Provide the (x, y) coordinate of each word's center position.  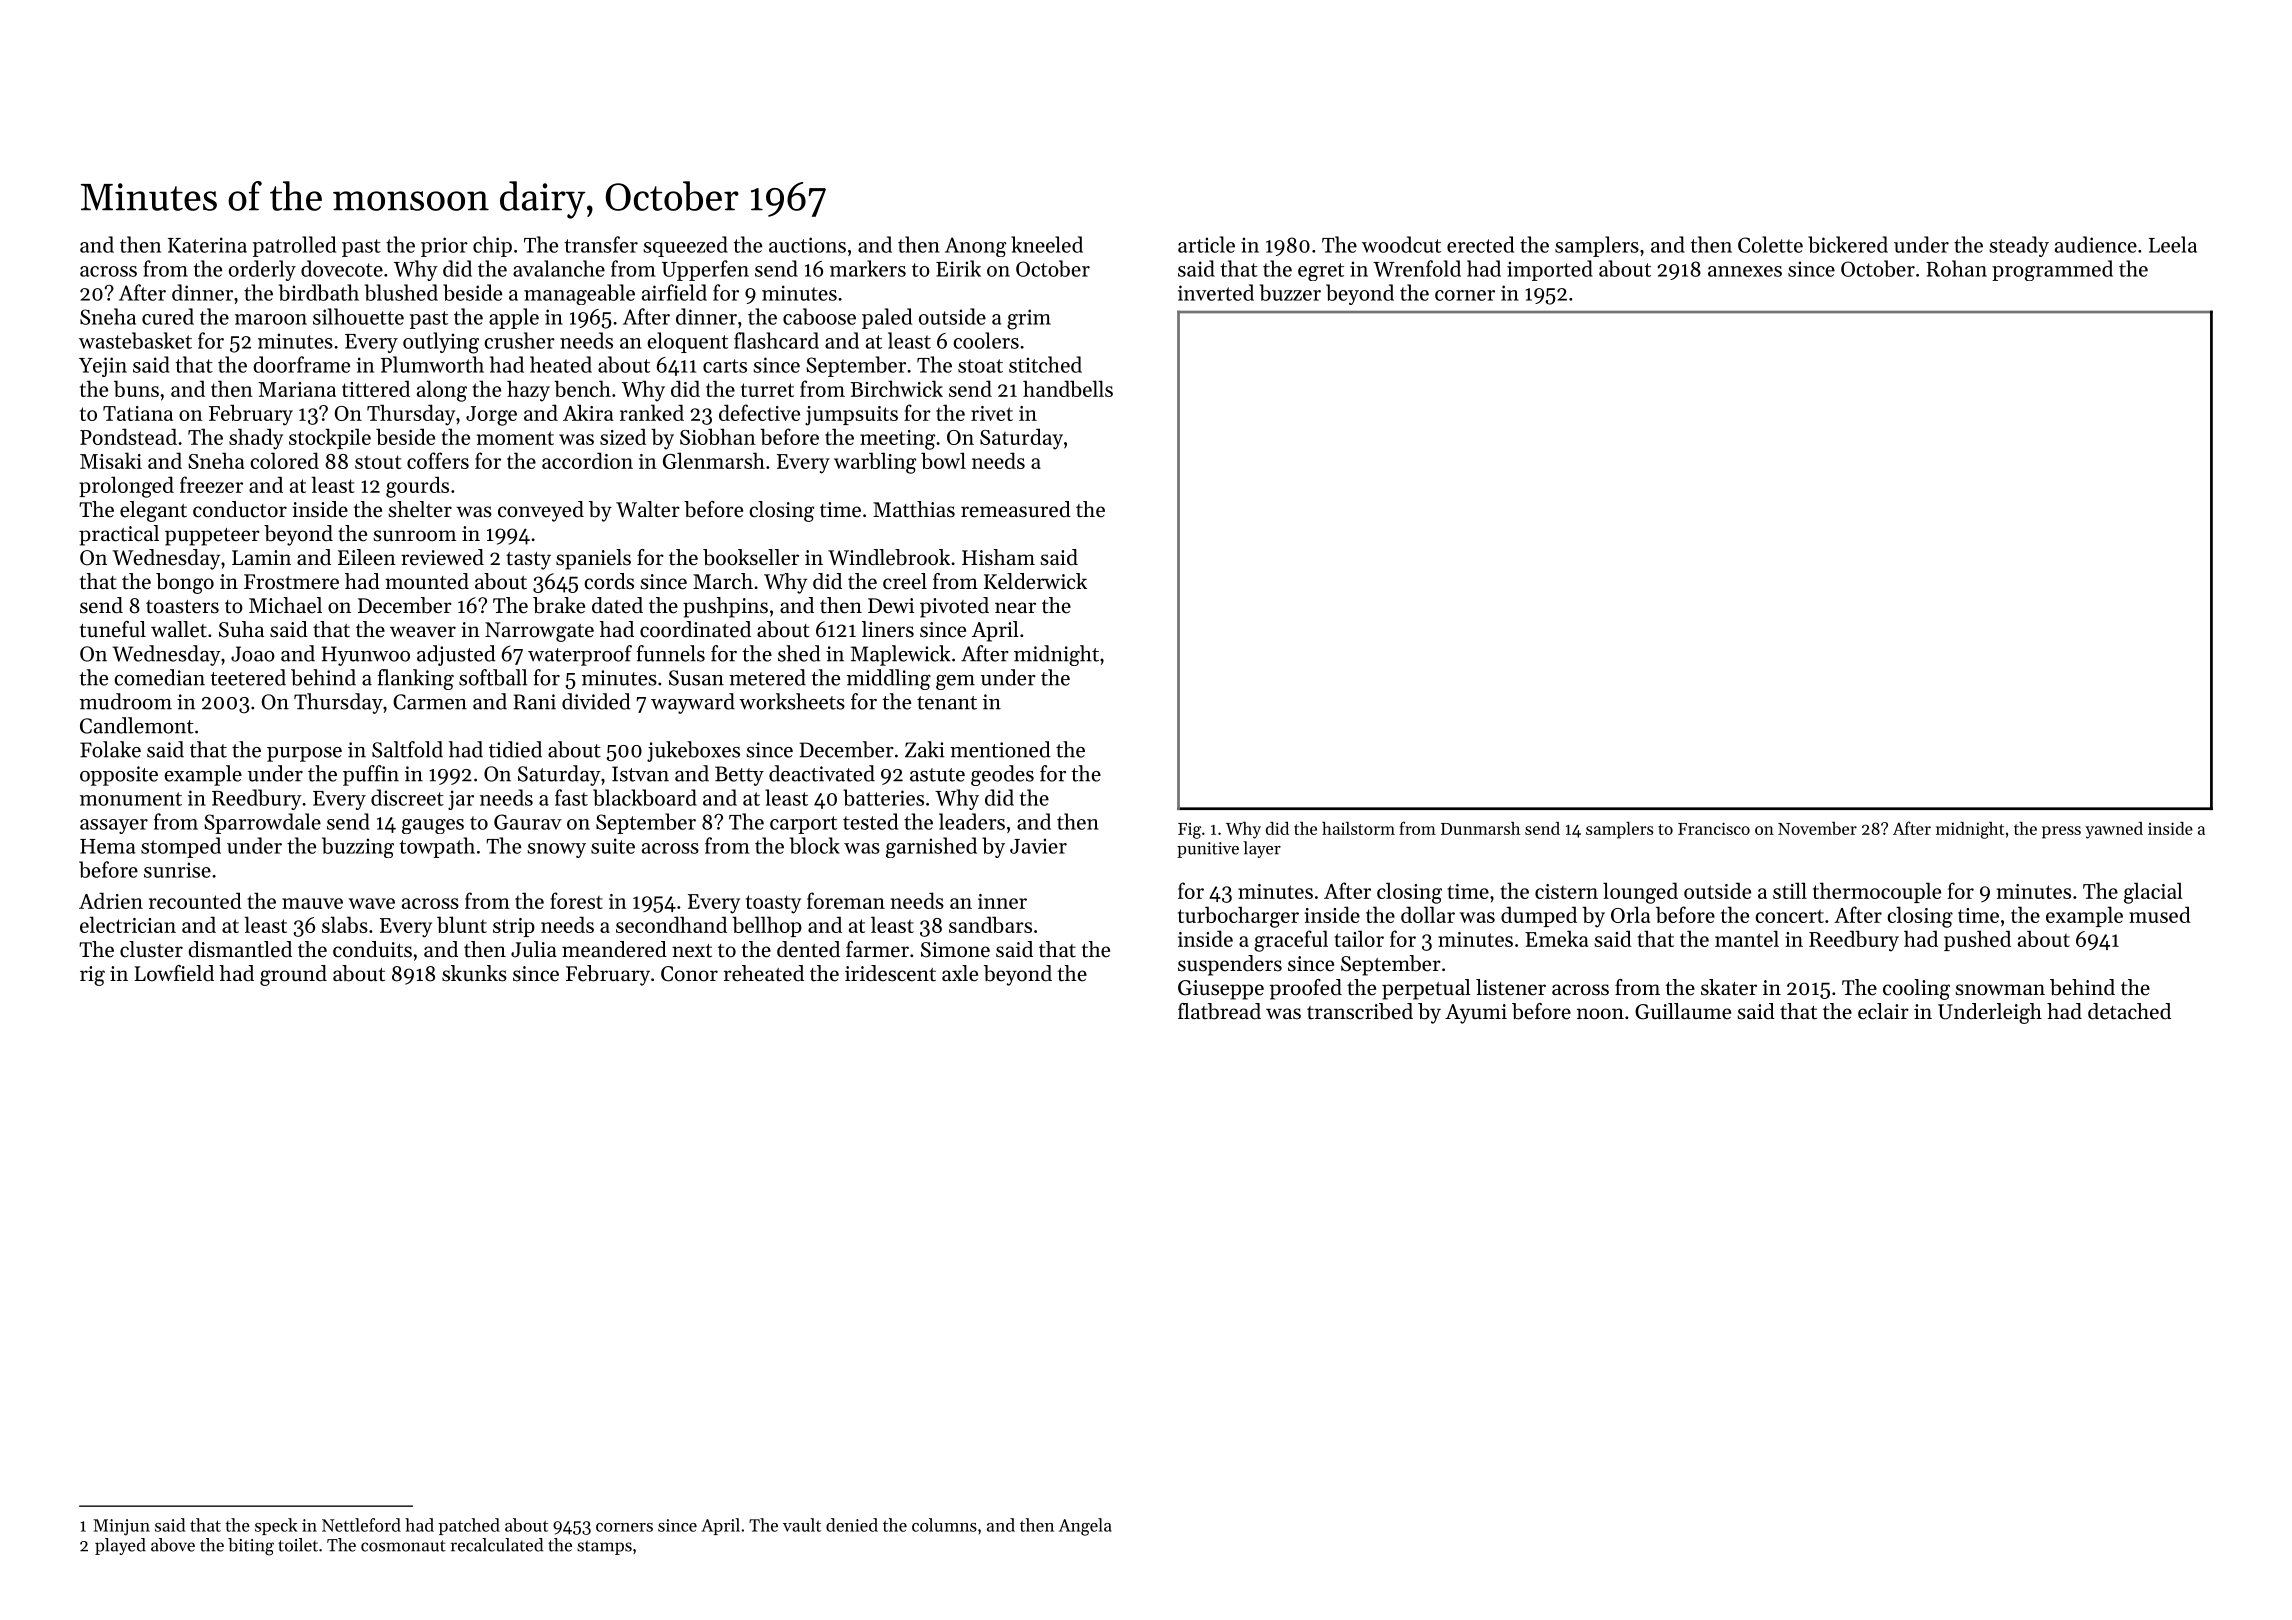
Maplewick (900, 655)
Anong (975, 247)
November (1817, 828)
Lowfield (174, 973)
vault (802, 1525)
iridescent (890, 973)
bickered (1848, 244)
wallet (179, 629)
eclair (1883, 1011)
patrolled (294, 246)
